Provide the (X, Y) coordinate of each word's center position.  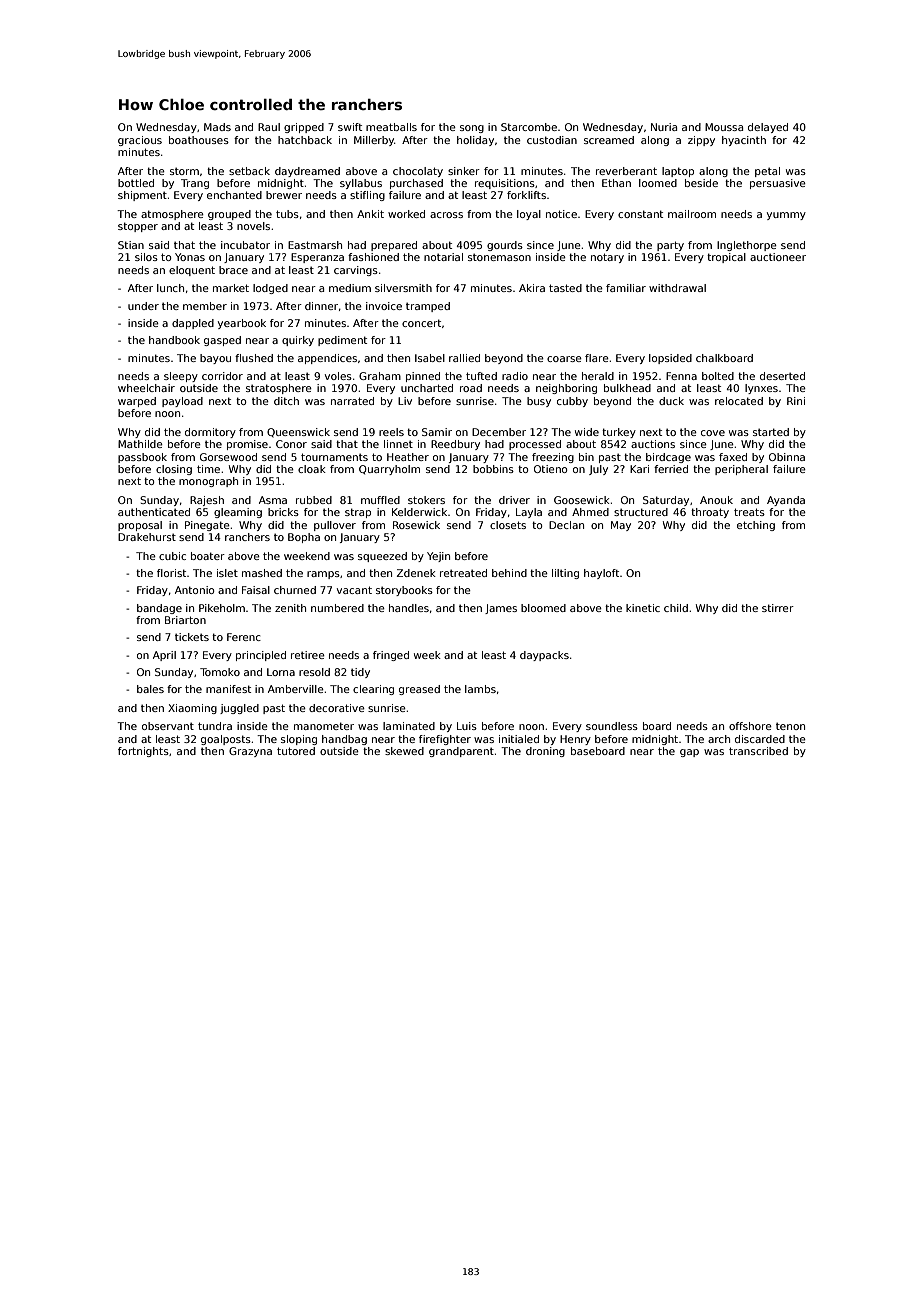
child (676, 608)
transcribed (758, 751)
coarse (564, 359)
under (143, 306)
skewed (404, 751)
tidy (360, 673)
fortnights (143, 752)
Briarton (185, 620)
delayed (768, 128)
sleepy (181, 377)
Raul (269, 127)
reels (391, 432)
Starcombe (529, 127)
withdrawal (677, 288)
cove (713, 433)
